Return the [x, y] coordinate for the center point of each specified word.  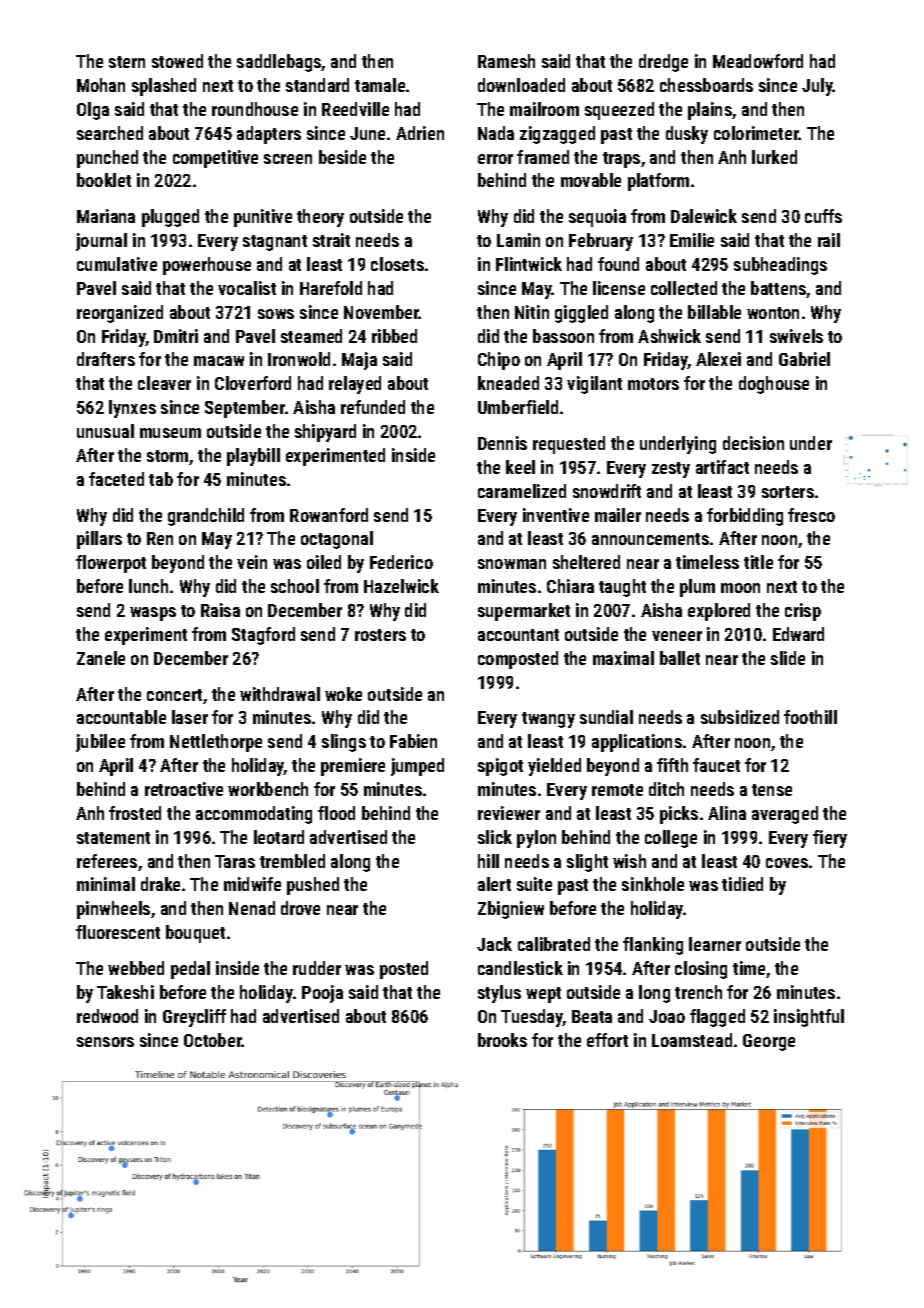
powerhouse [207, 266]
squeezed [619, 111]
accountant [518, 635]
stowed [177, 61]
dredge [663, 63]
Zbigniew [511, 910]
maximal [623, 658]
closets [397, 264]
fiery [830, 839]
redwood [107, 1016]
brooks [502, 1040]
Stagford [263, 636]
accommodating [254, 815]
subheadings [780, 266]
